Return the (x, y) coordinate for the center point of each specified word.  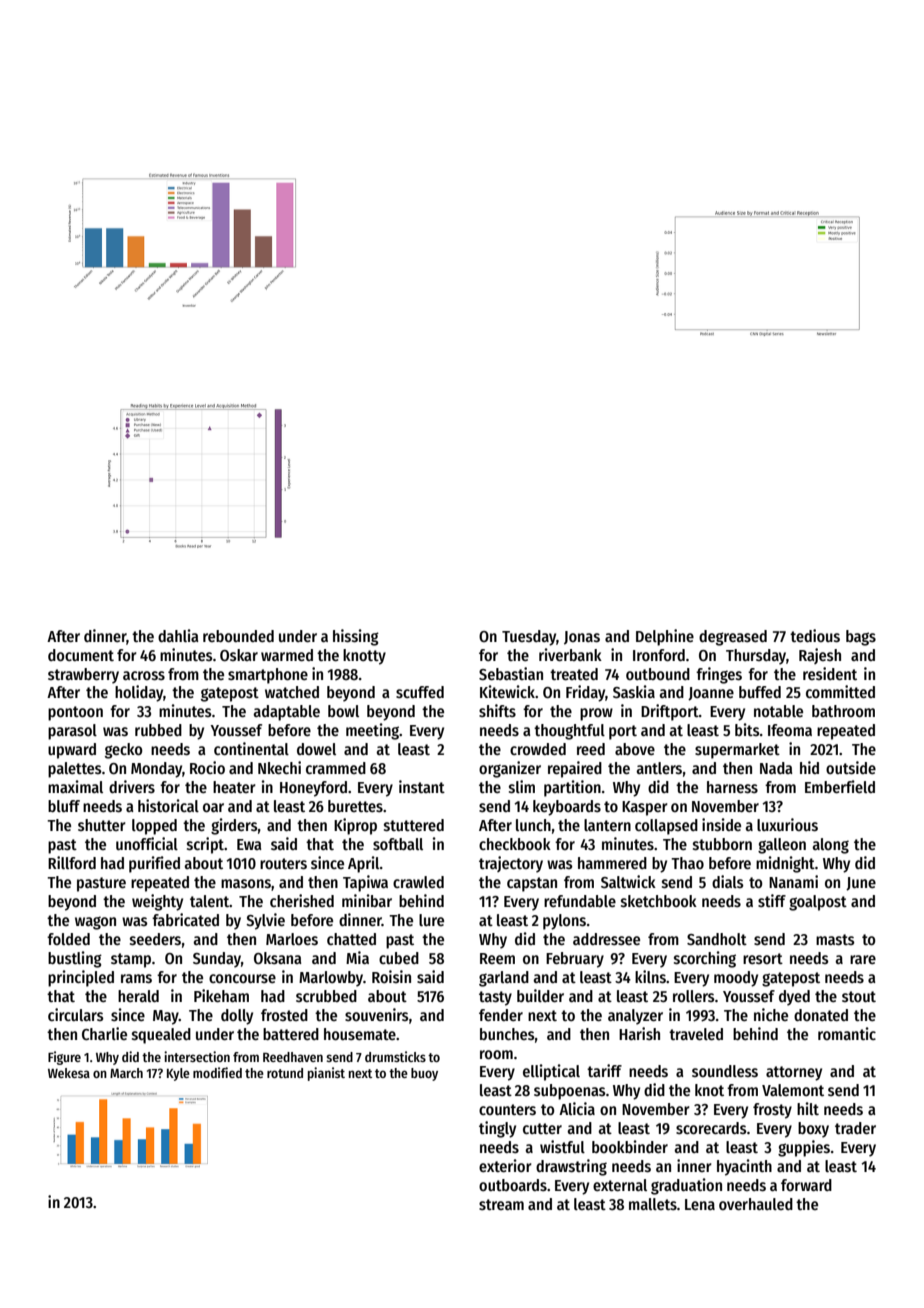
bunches (507, 1034)
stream (501, 1204)
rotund (285, 1073)
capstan (532, 884)
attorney (794, 1073)
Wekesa (69, 1073)
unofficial (147, 843)
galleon (782, 846)
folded (68, 939)
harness (732, 787)
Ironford (659, 655)
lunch (533, 825)
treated (574, 674)
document (81, 655)
